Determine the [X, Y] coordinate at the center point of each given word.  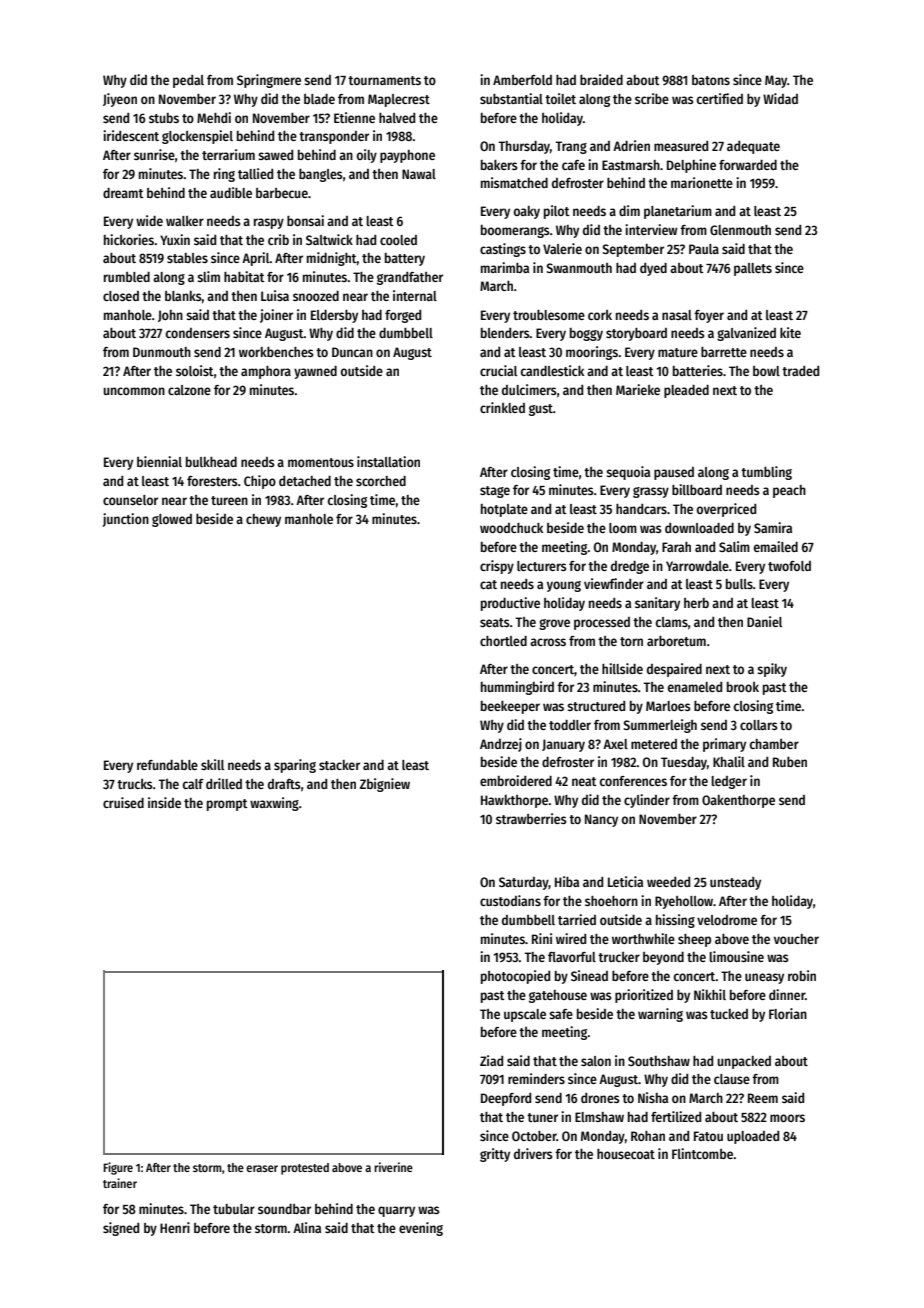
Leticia [625, 881]
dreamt [123, 193]
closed [121, 296]
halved [397, 118]
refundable [167, 765]
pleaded [686, 391]
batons [711, 80]
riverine [393, 1167]
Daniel [764, 621]
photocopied [515, 977]
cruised [123, 802]
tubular [234, 1209]
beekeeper [510, 707]
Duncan [352, 352]
